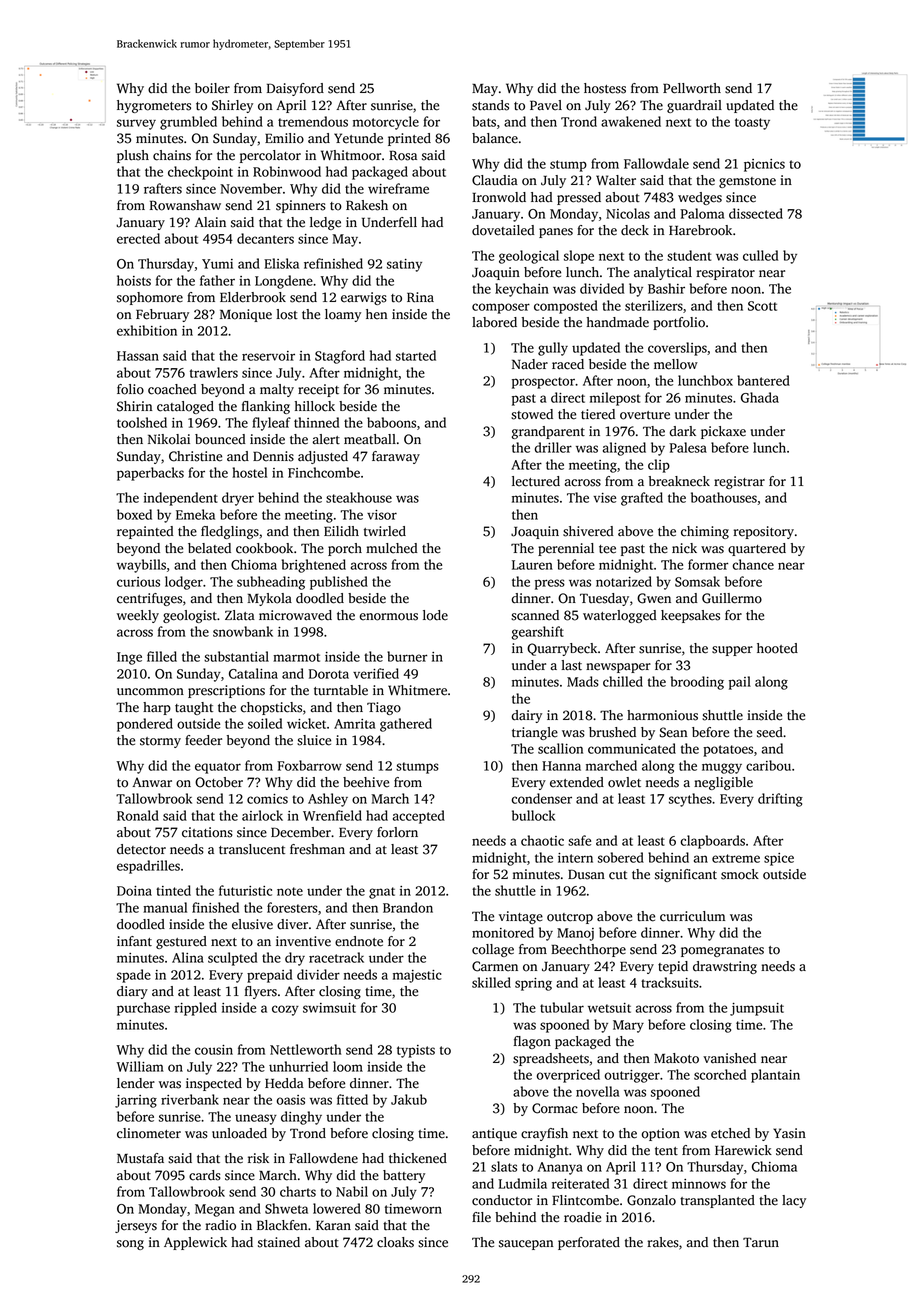  I want to click on Applewick, so click(195, 1243).
